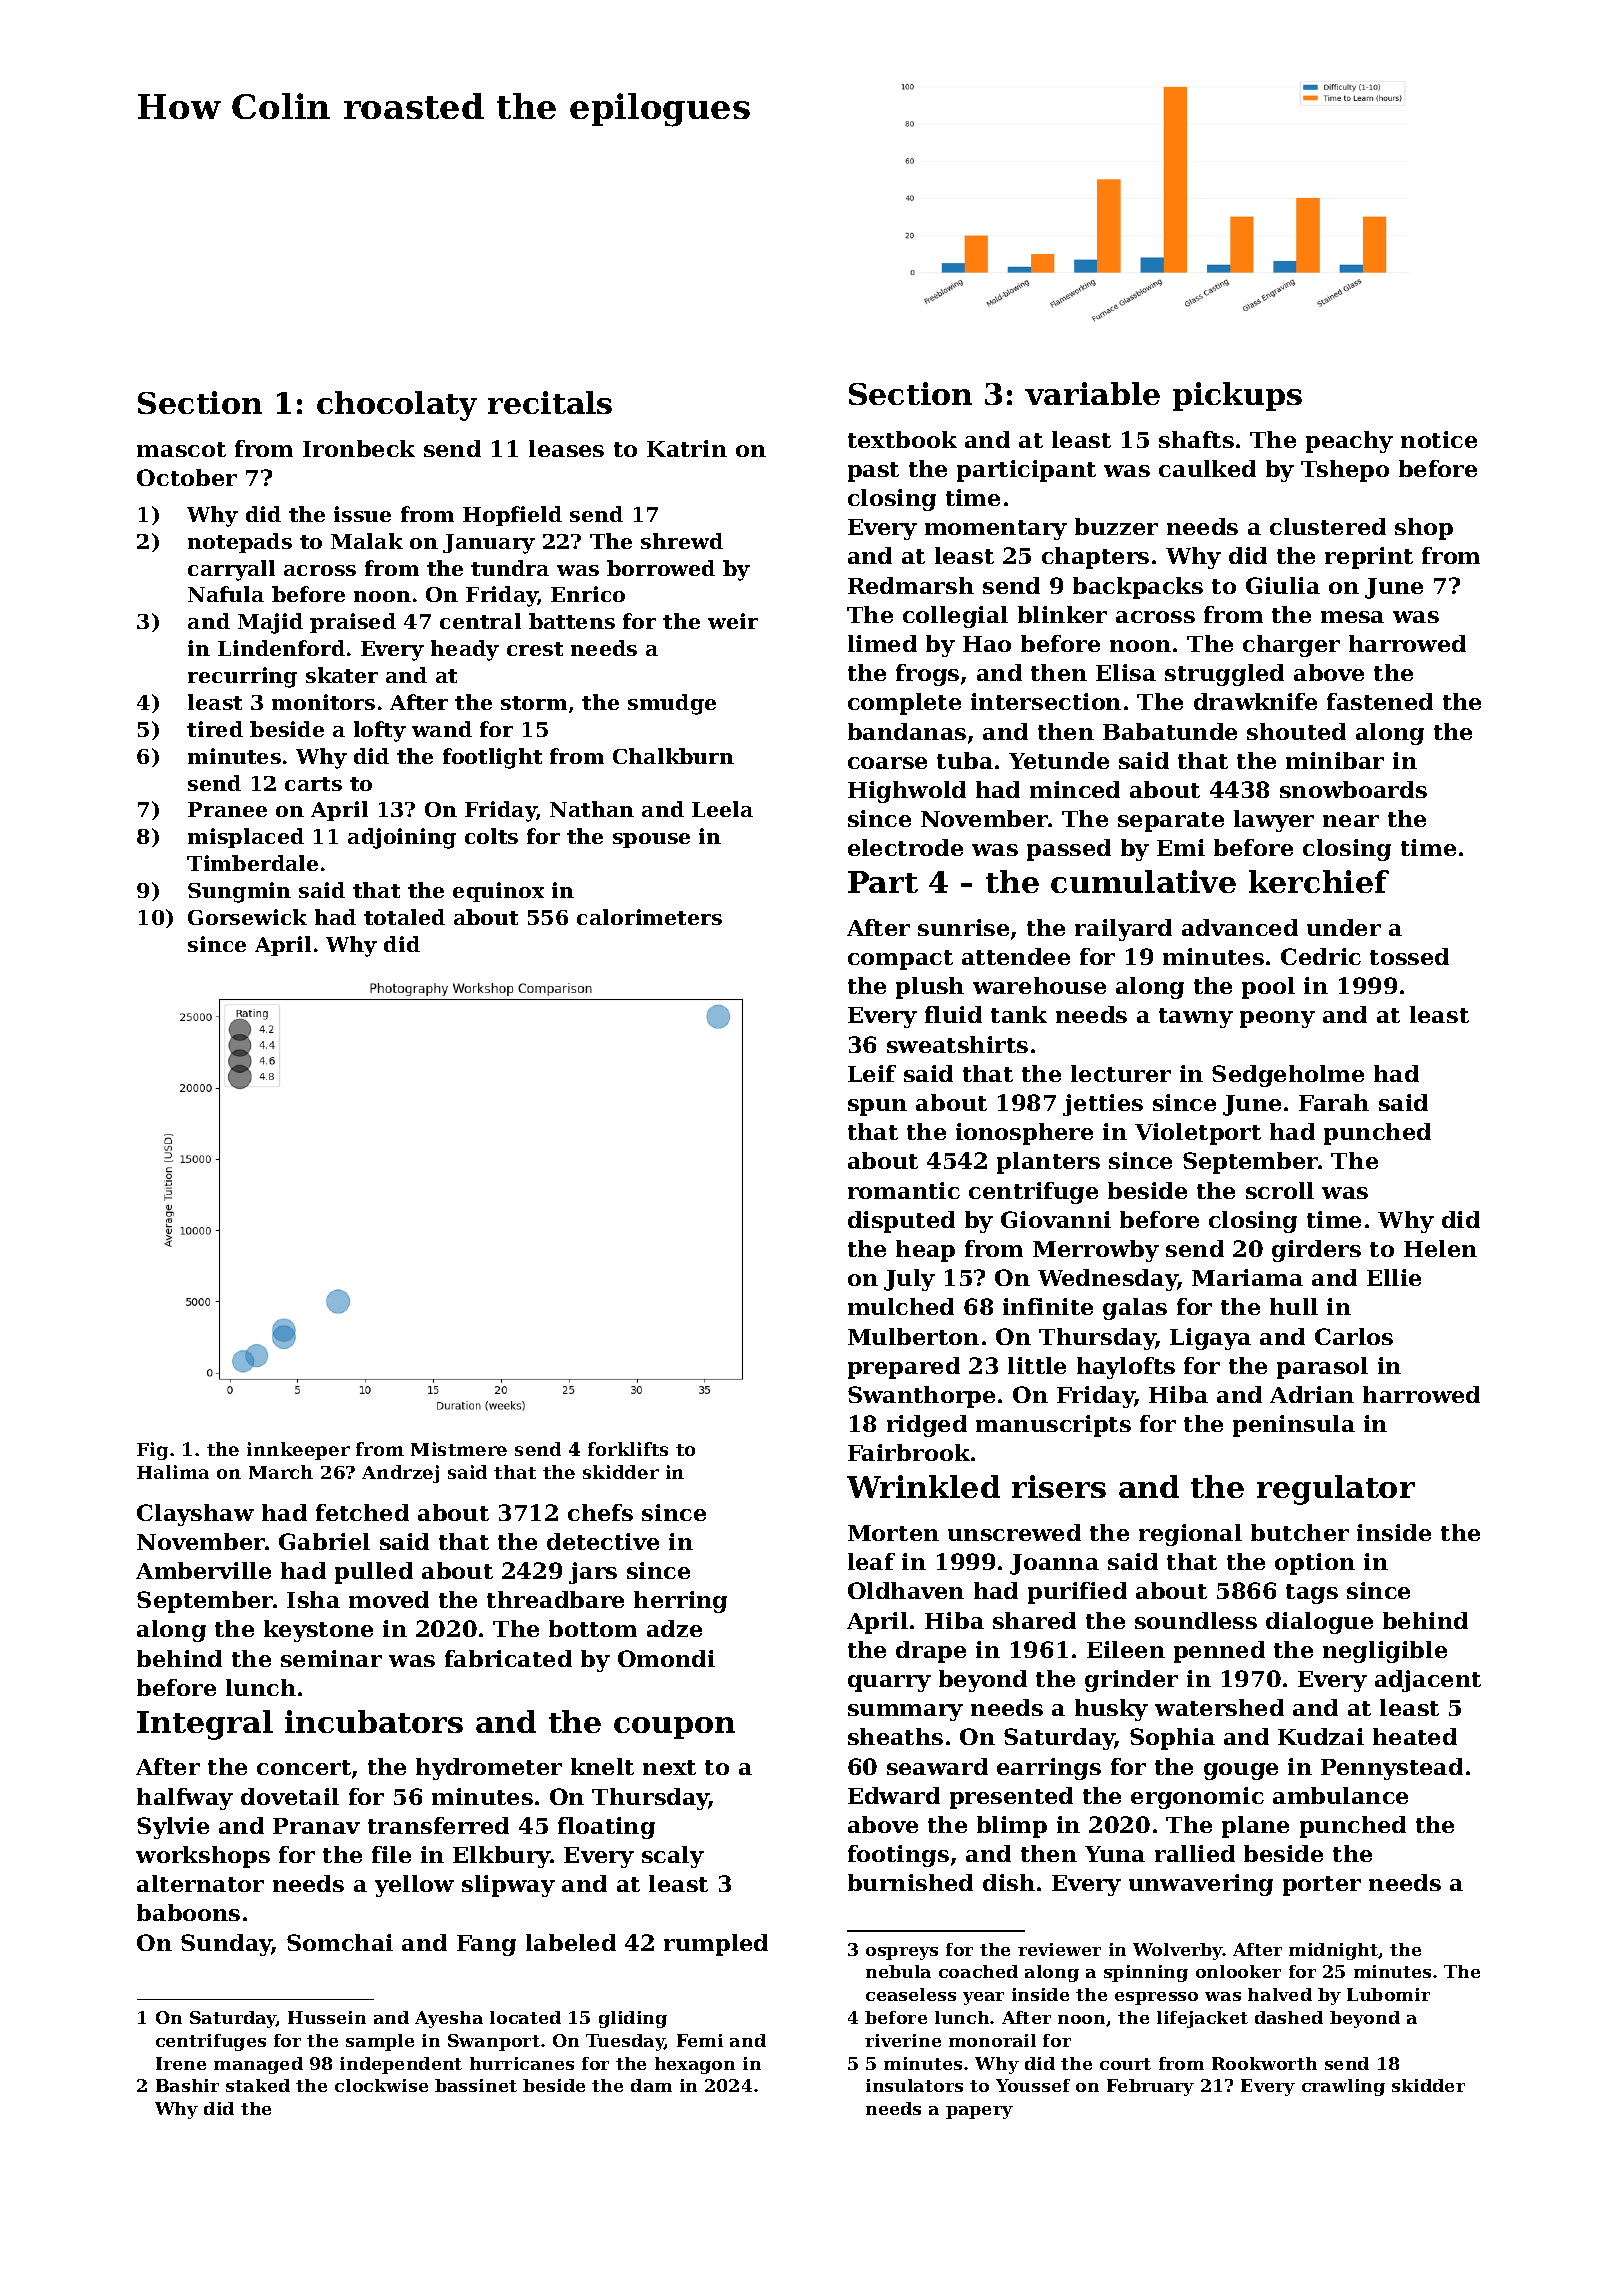 This screenshot has width=1620, height=2292. I want to click on limed, so click(882, 643).
